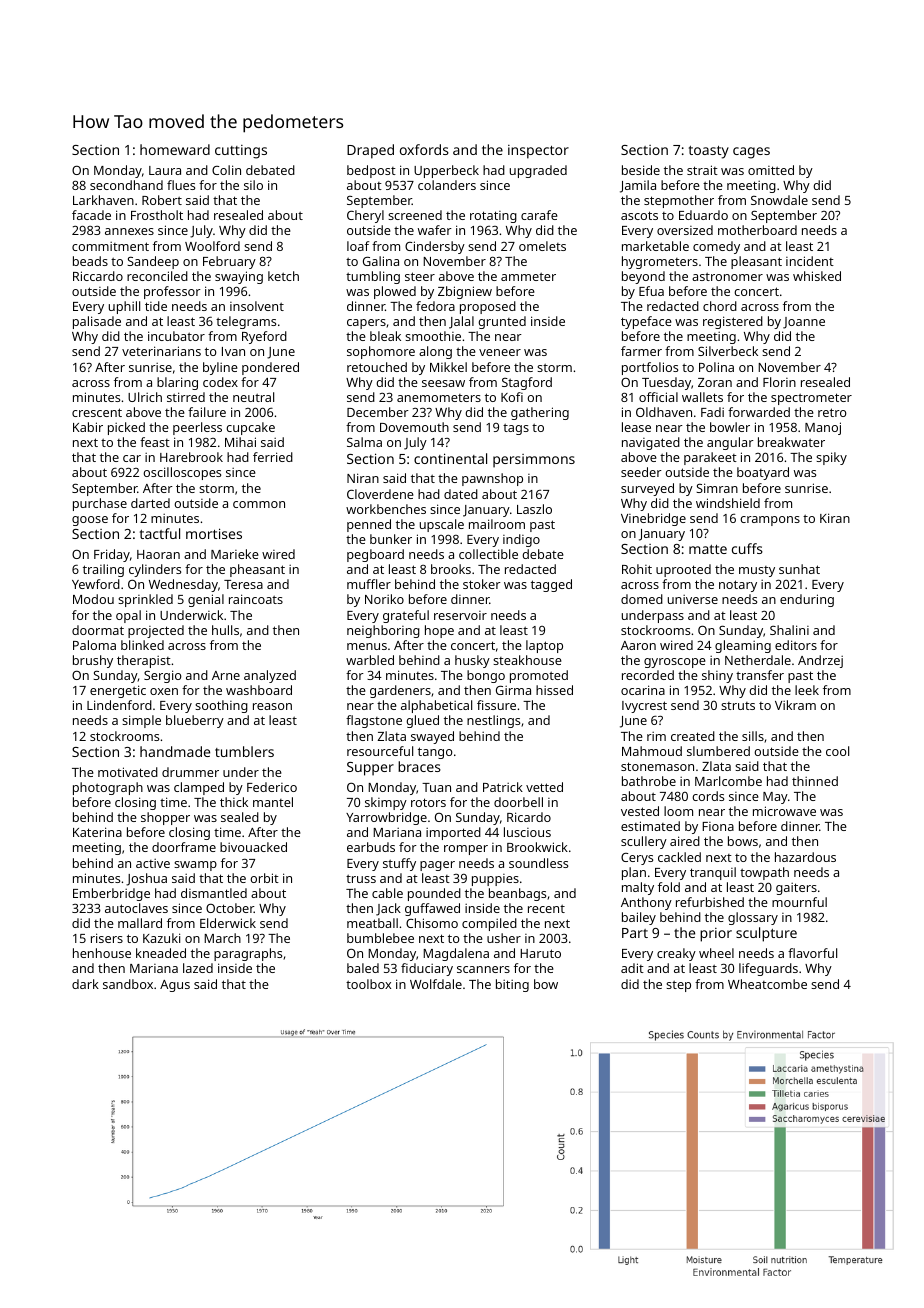 The image size is (924, 1308). Describe the element at coordinates (660, 262) in the image. I see `hygrometers` at that location.
